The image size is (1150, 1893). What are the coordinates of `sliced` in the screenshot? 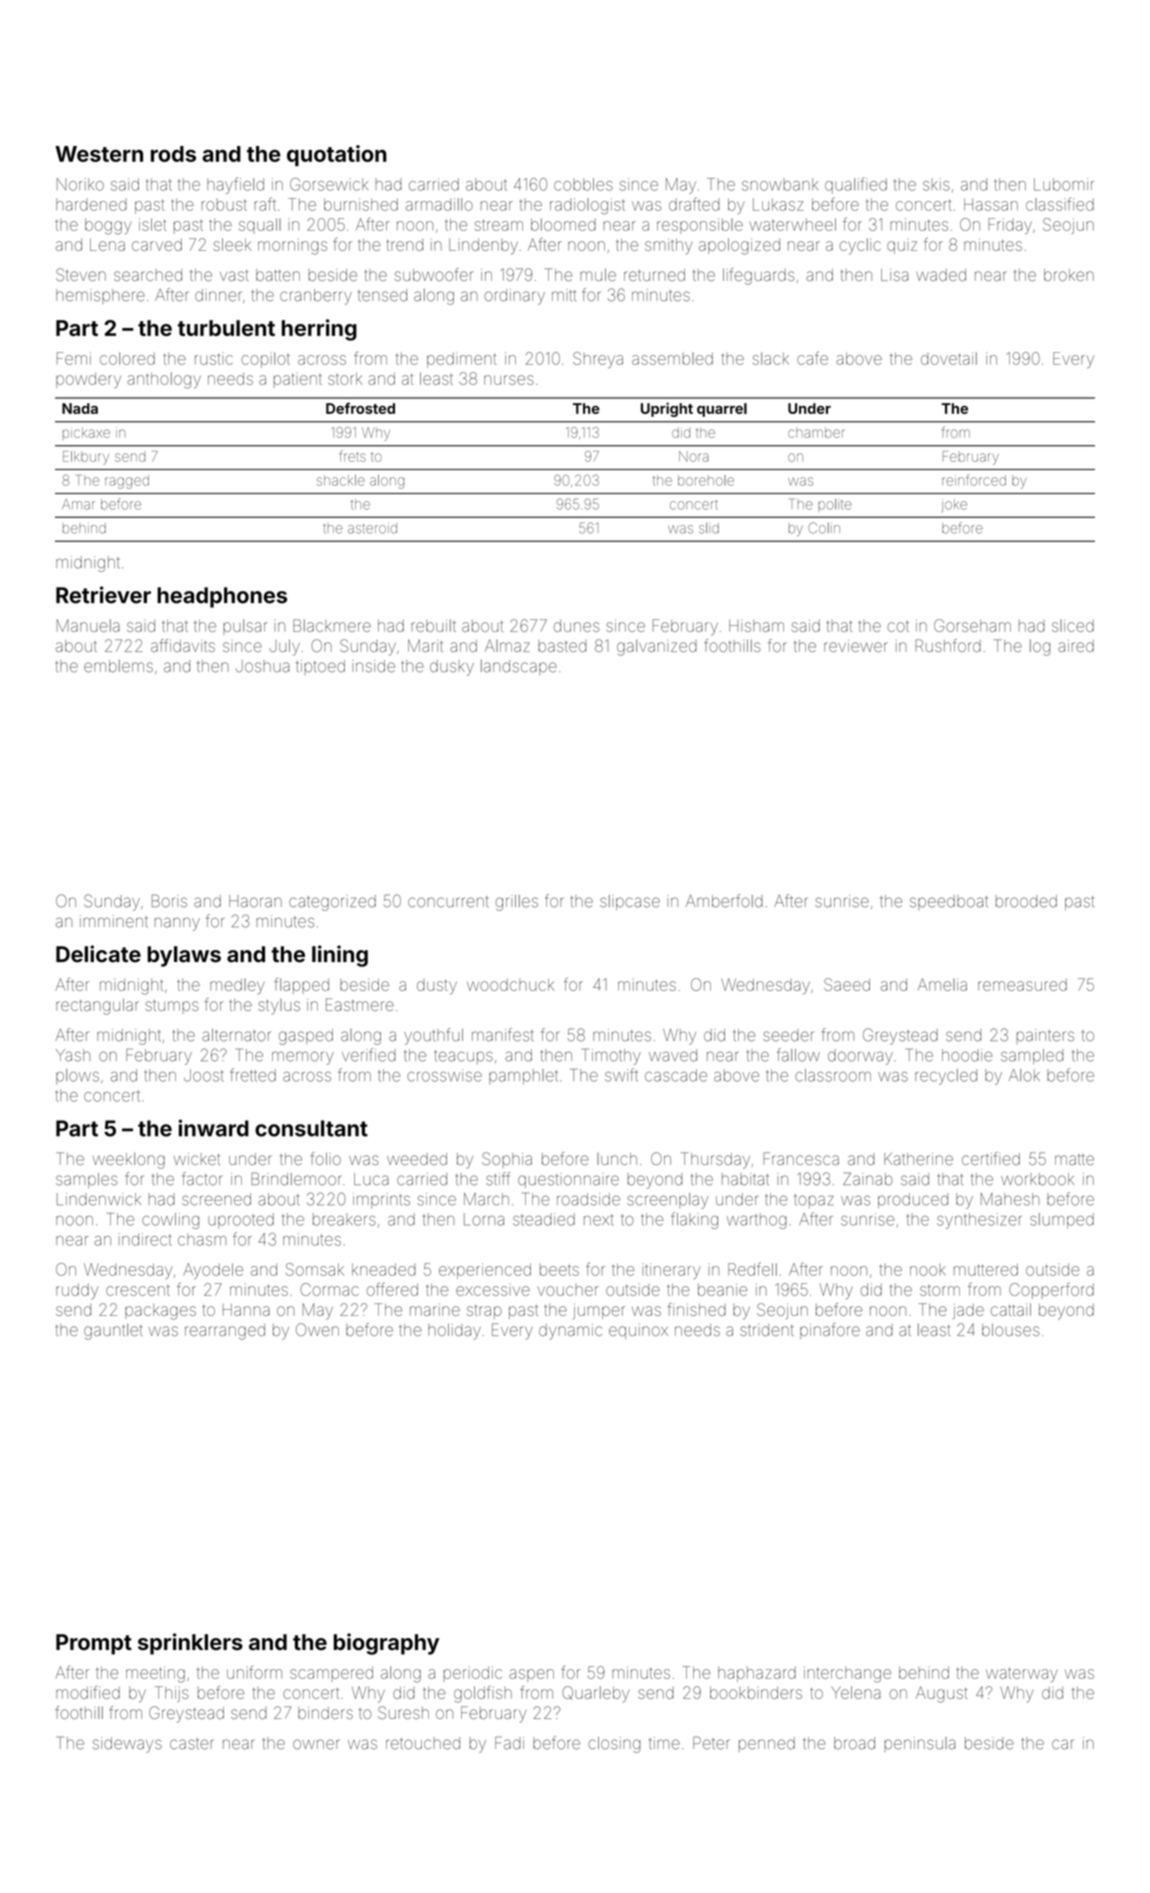 It's located at (1073, 626).
